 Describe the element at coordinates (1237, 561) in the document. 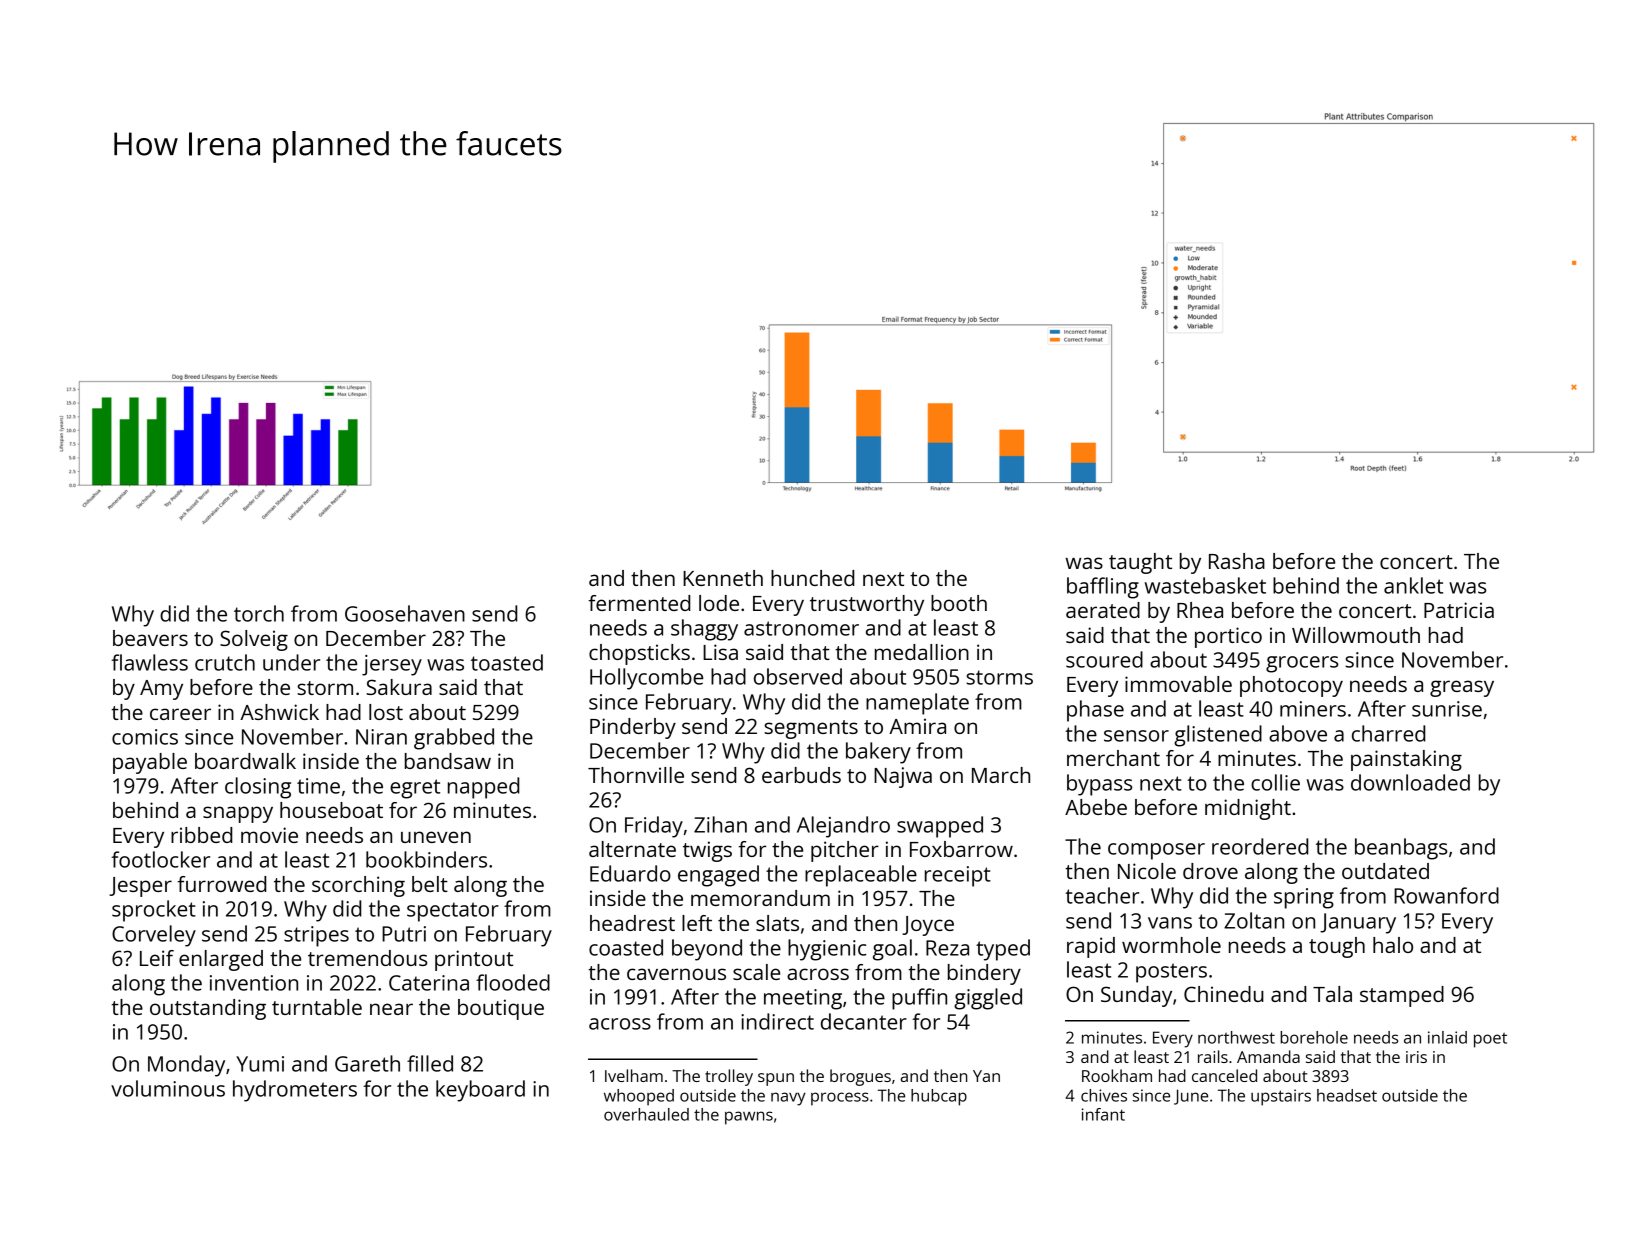

I see `Rasha` at that location.
